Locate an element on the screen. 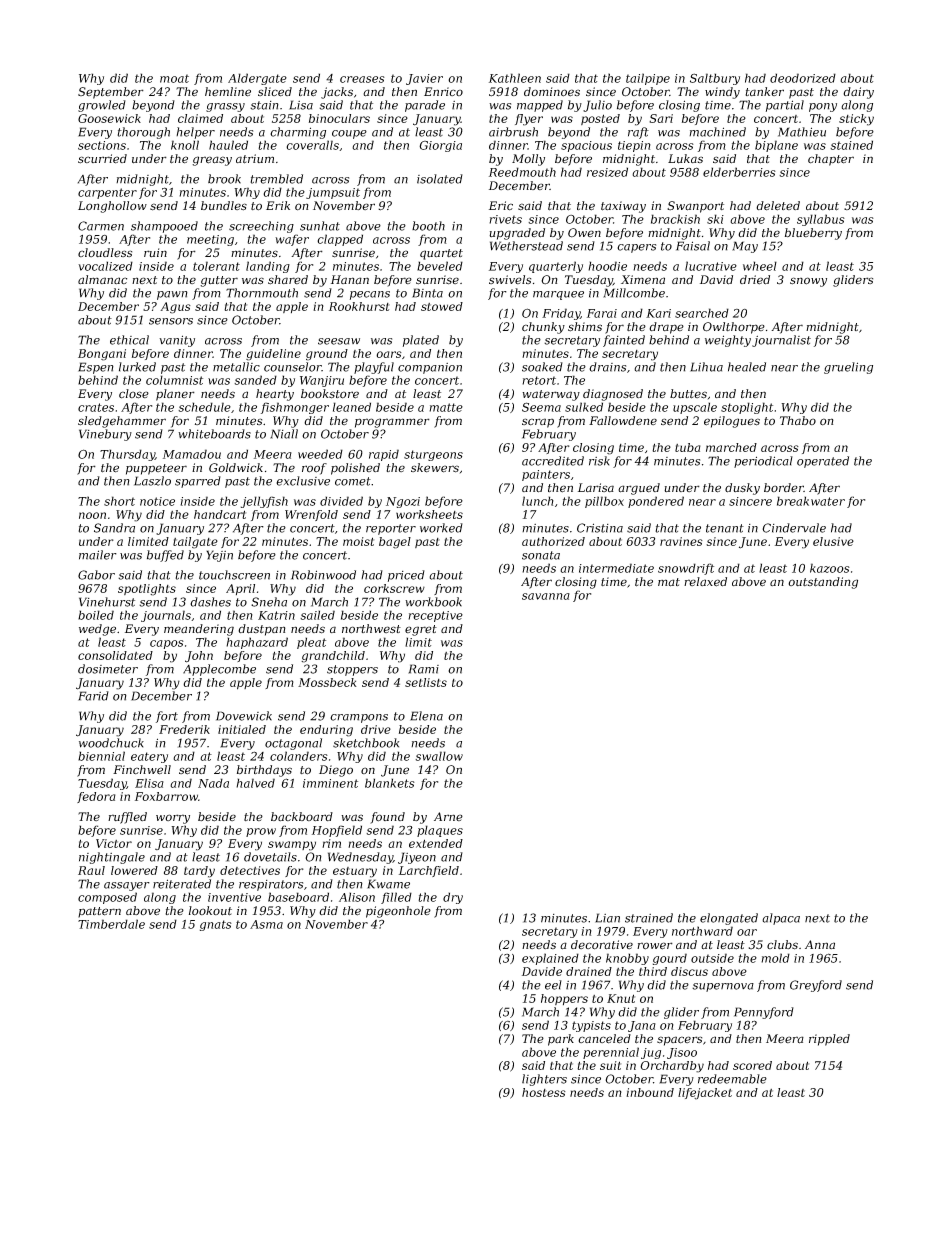 This screenshot has width=952, height=1233. John is located at coordinates (199, 657).
